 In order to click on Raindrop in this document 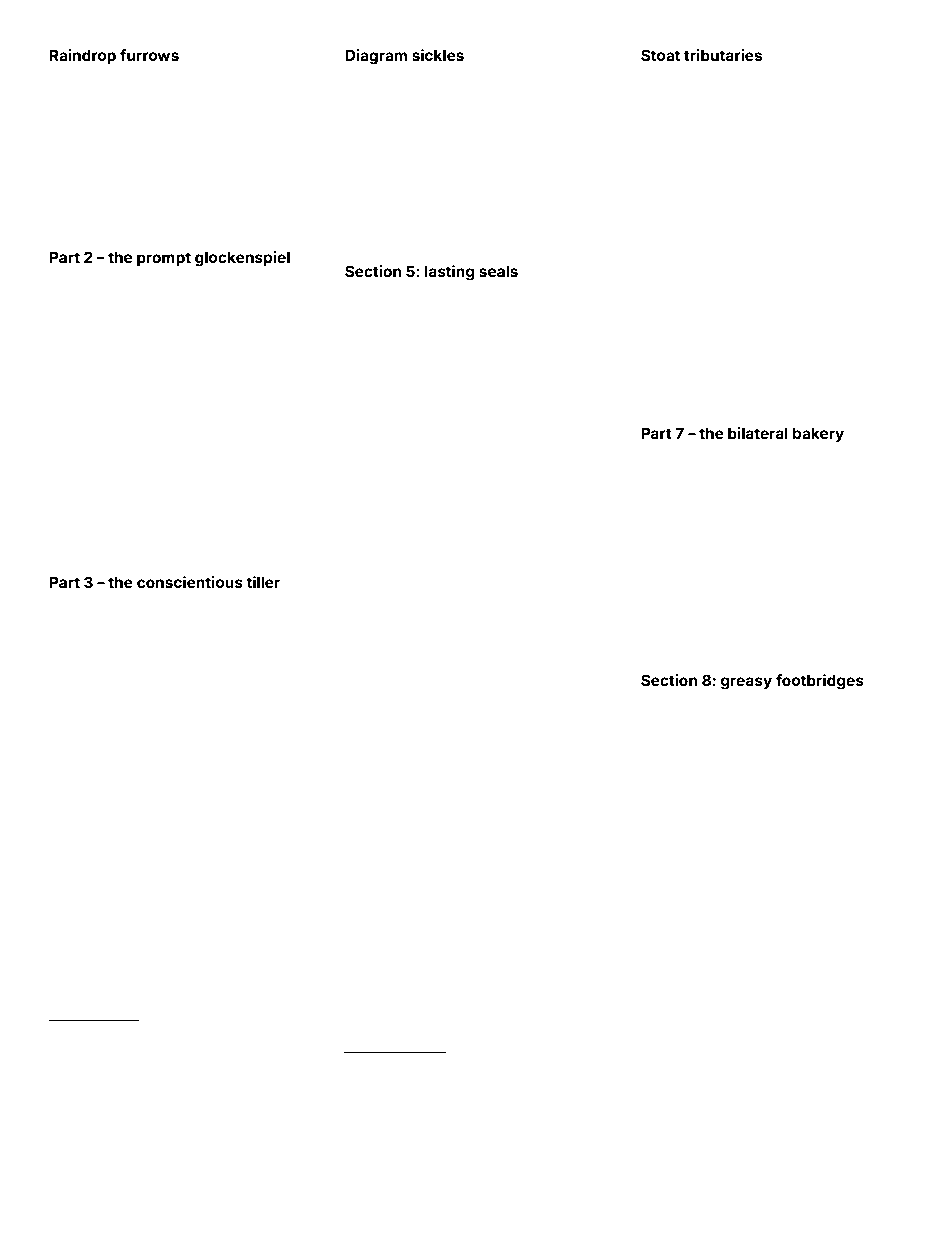, I will do `click(82, 56)`.
